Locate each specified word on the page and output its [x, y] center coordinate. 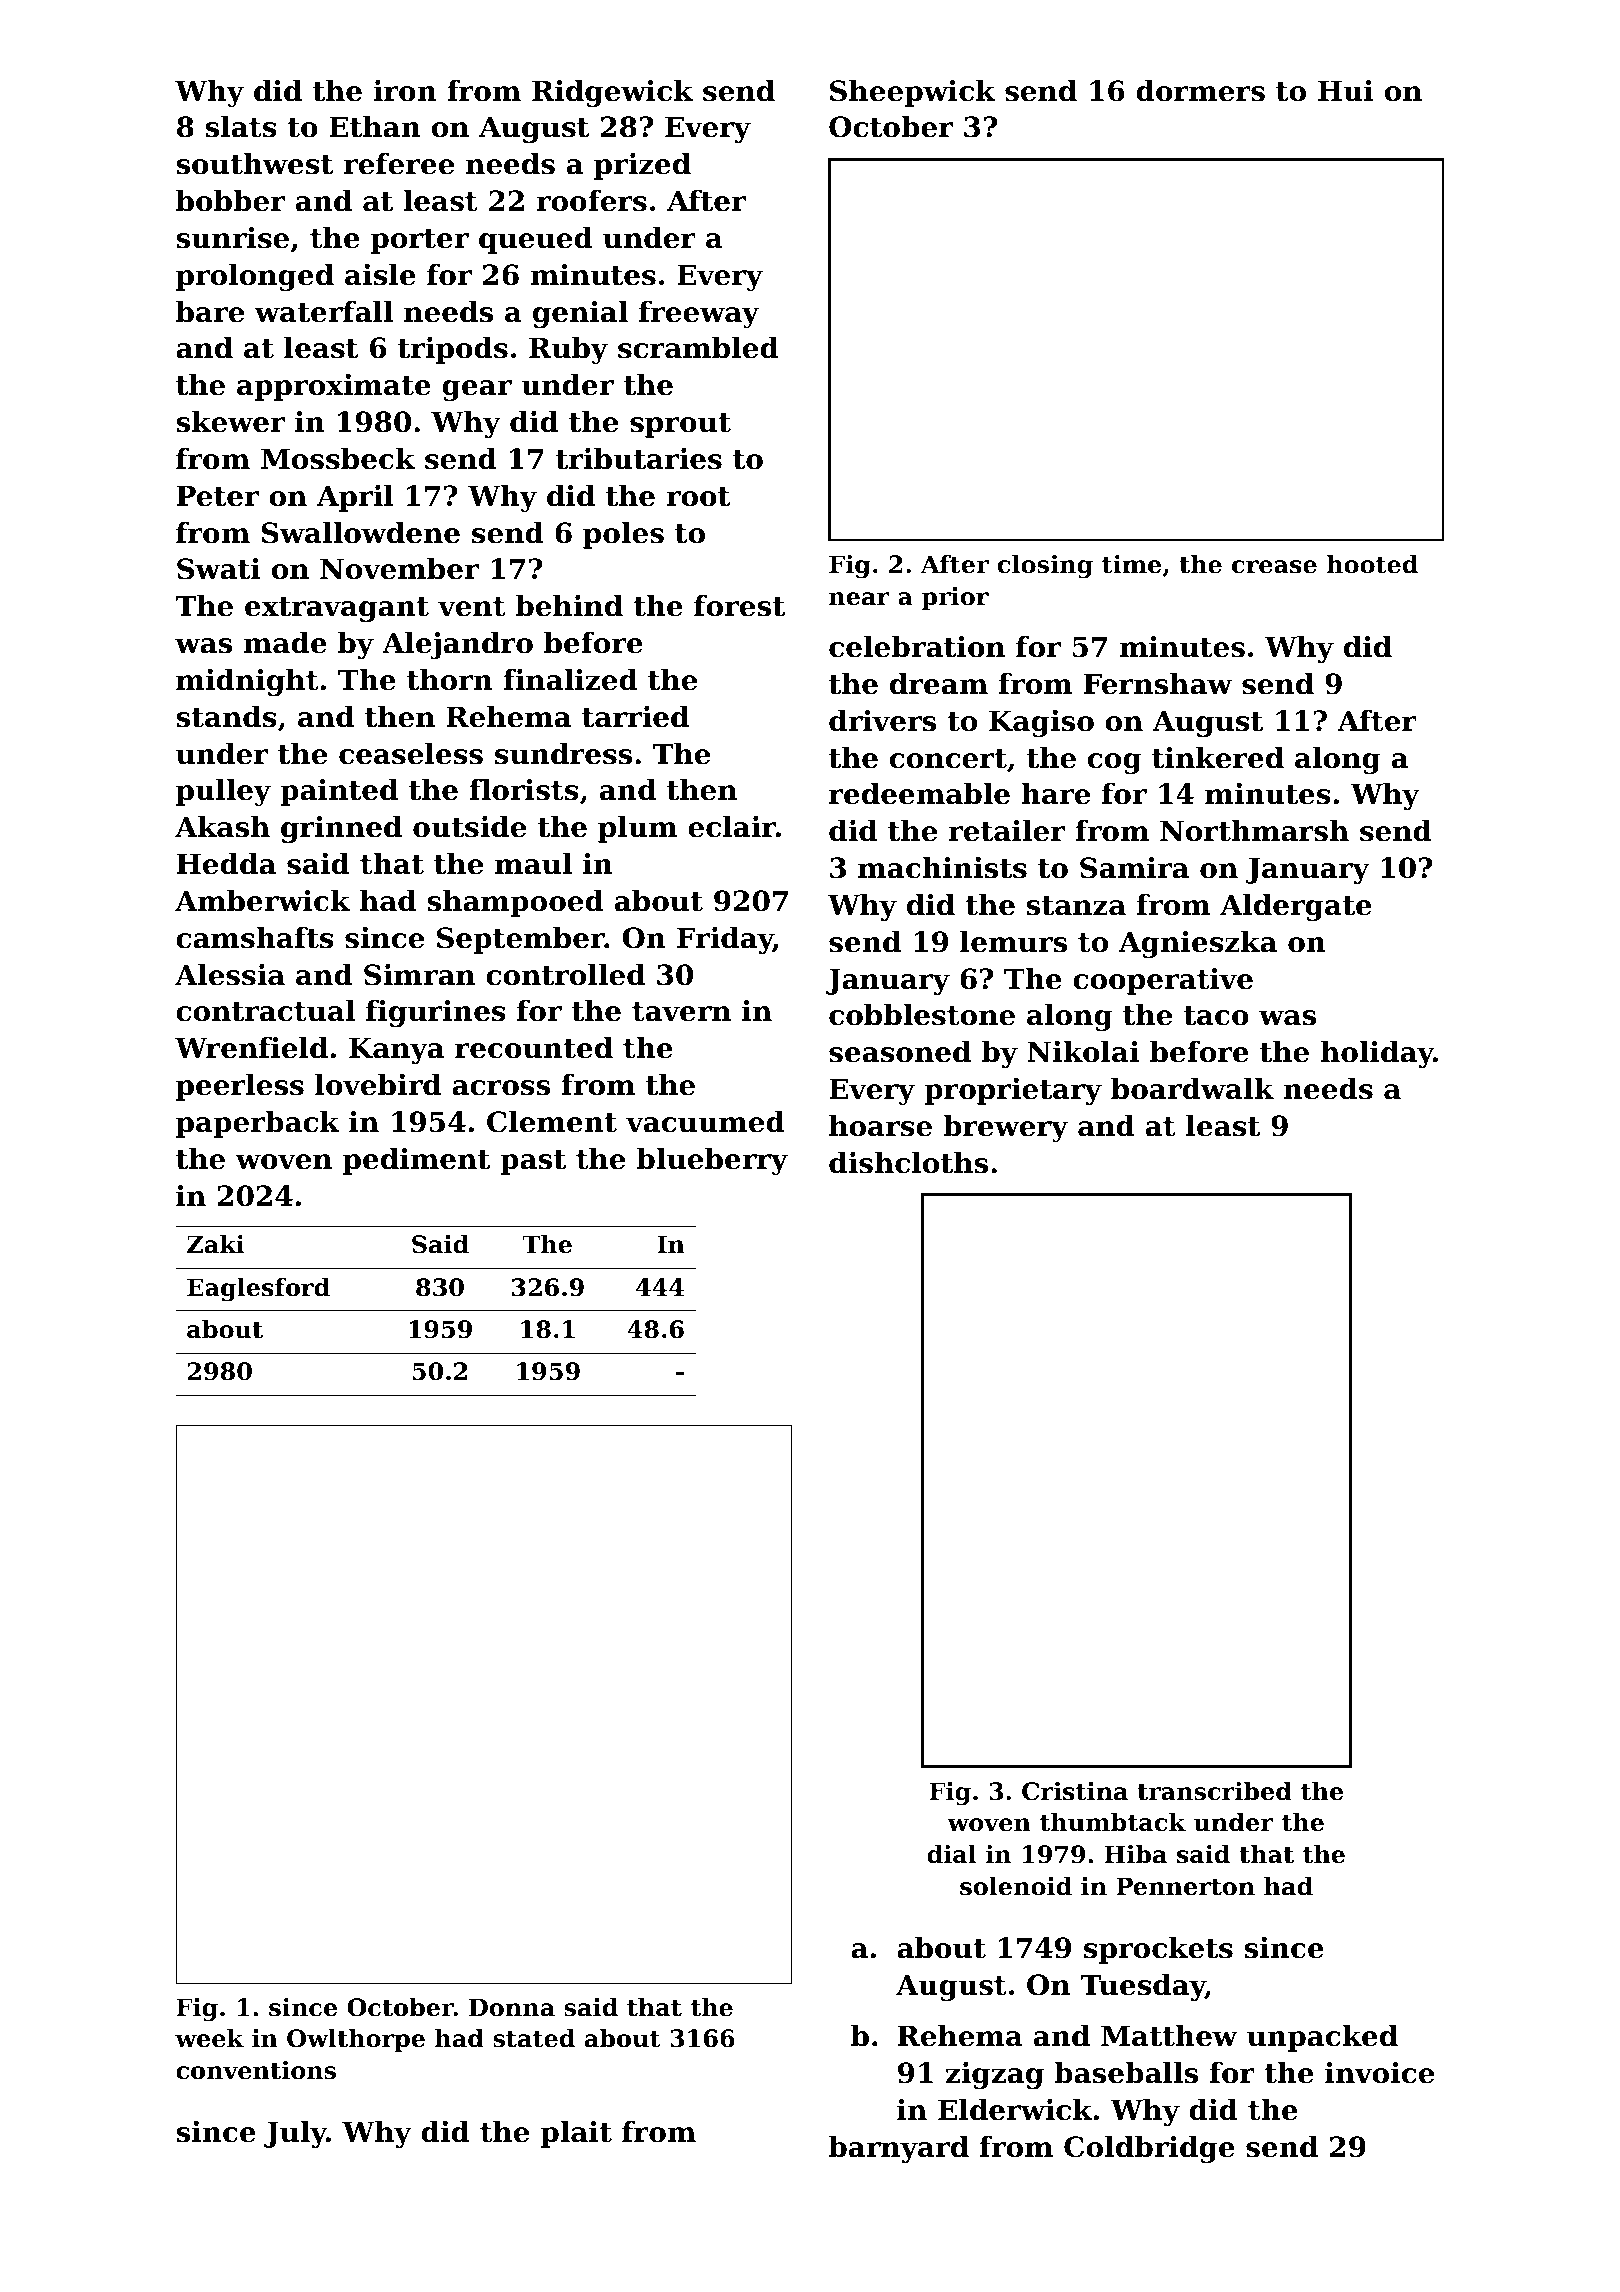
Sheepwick [912, 93]
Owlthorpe [356, 2040]
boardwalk [1192, 1089]
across [501, 1088]
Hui [1345, 91]
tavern [681, 1012]
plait [576, 2134]
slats [241, 127]
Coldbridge [1149, 2149]
